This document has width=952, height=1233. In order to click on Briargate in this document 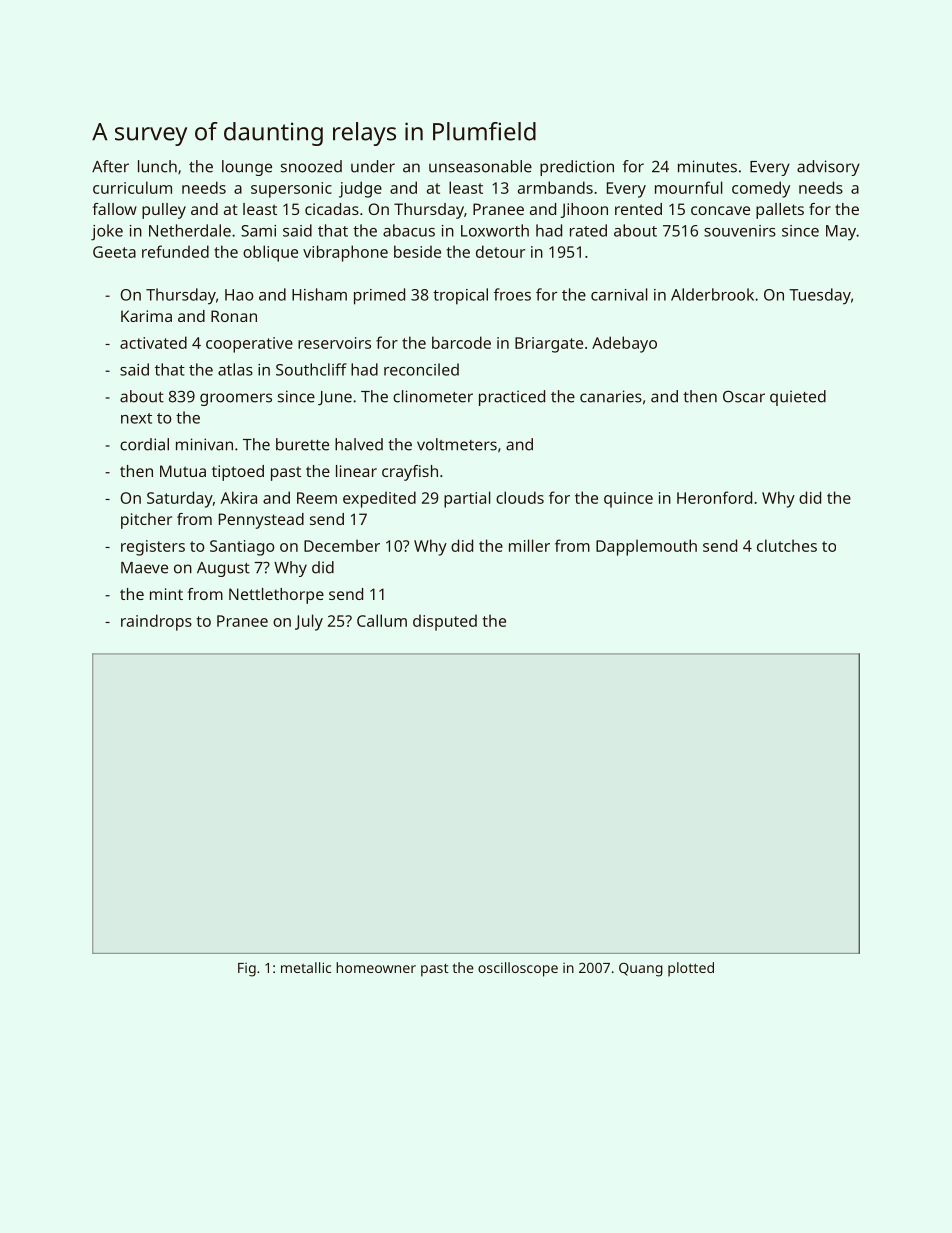, I will do `click(549, 345)`.
